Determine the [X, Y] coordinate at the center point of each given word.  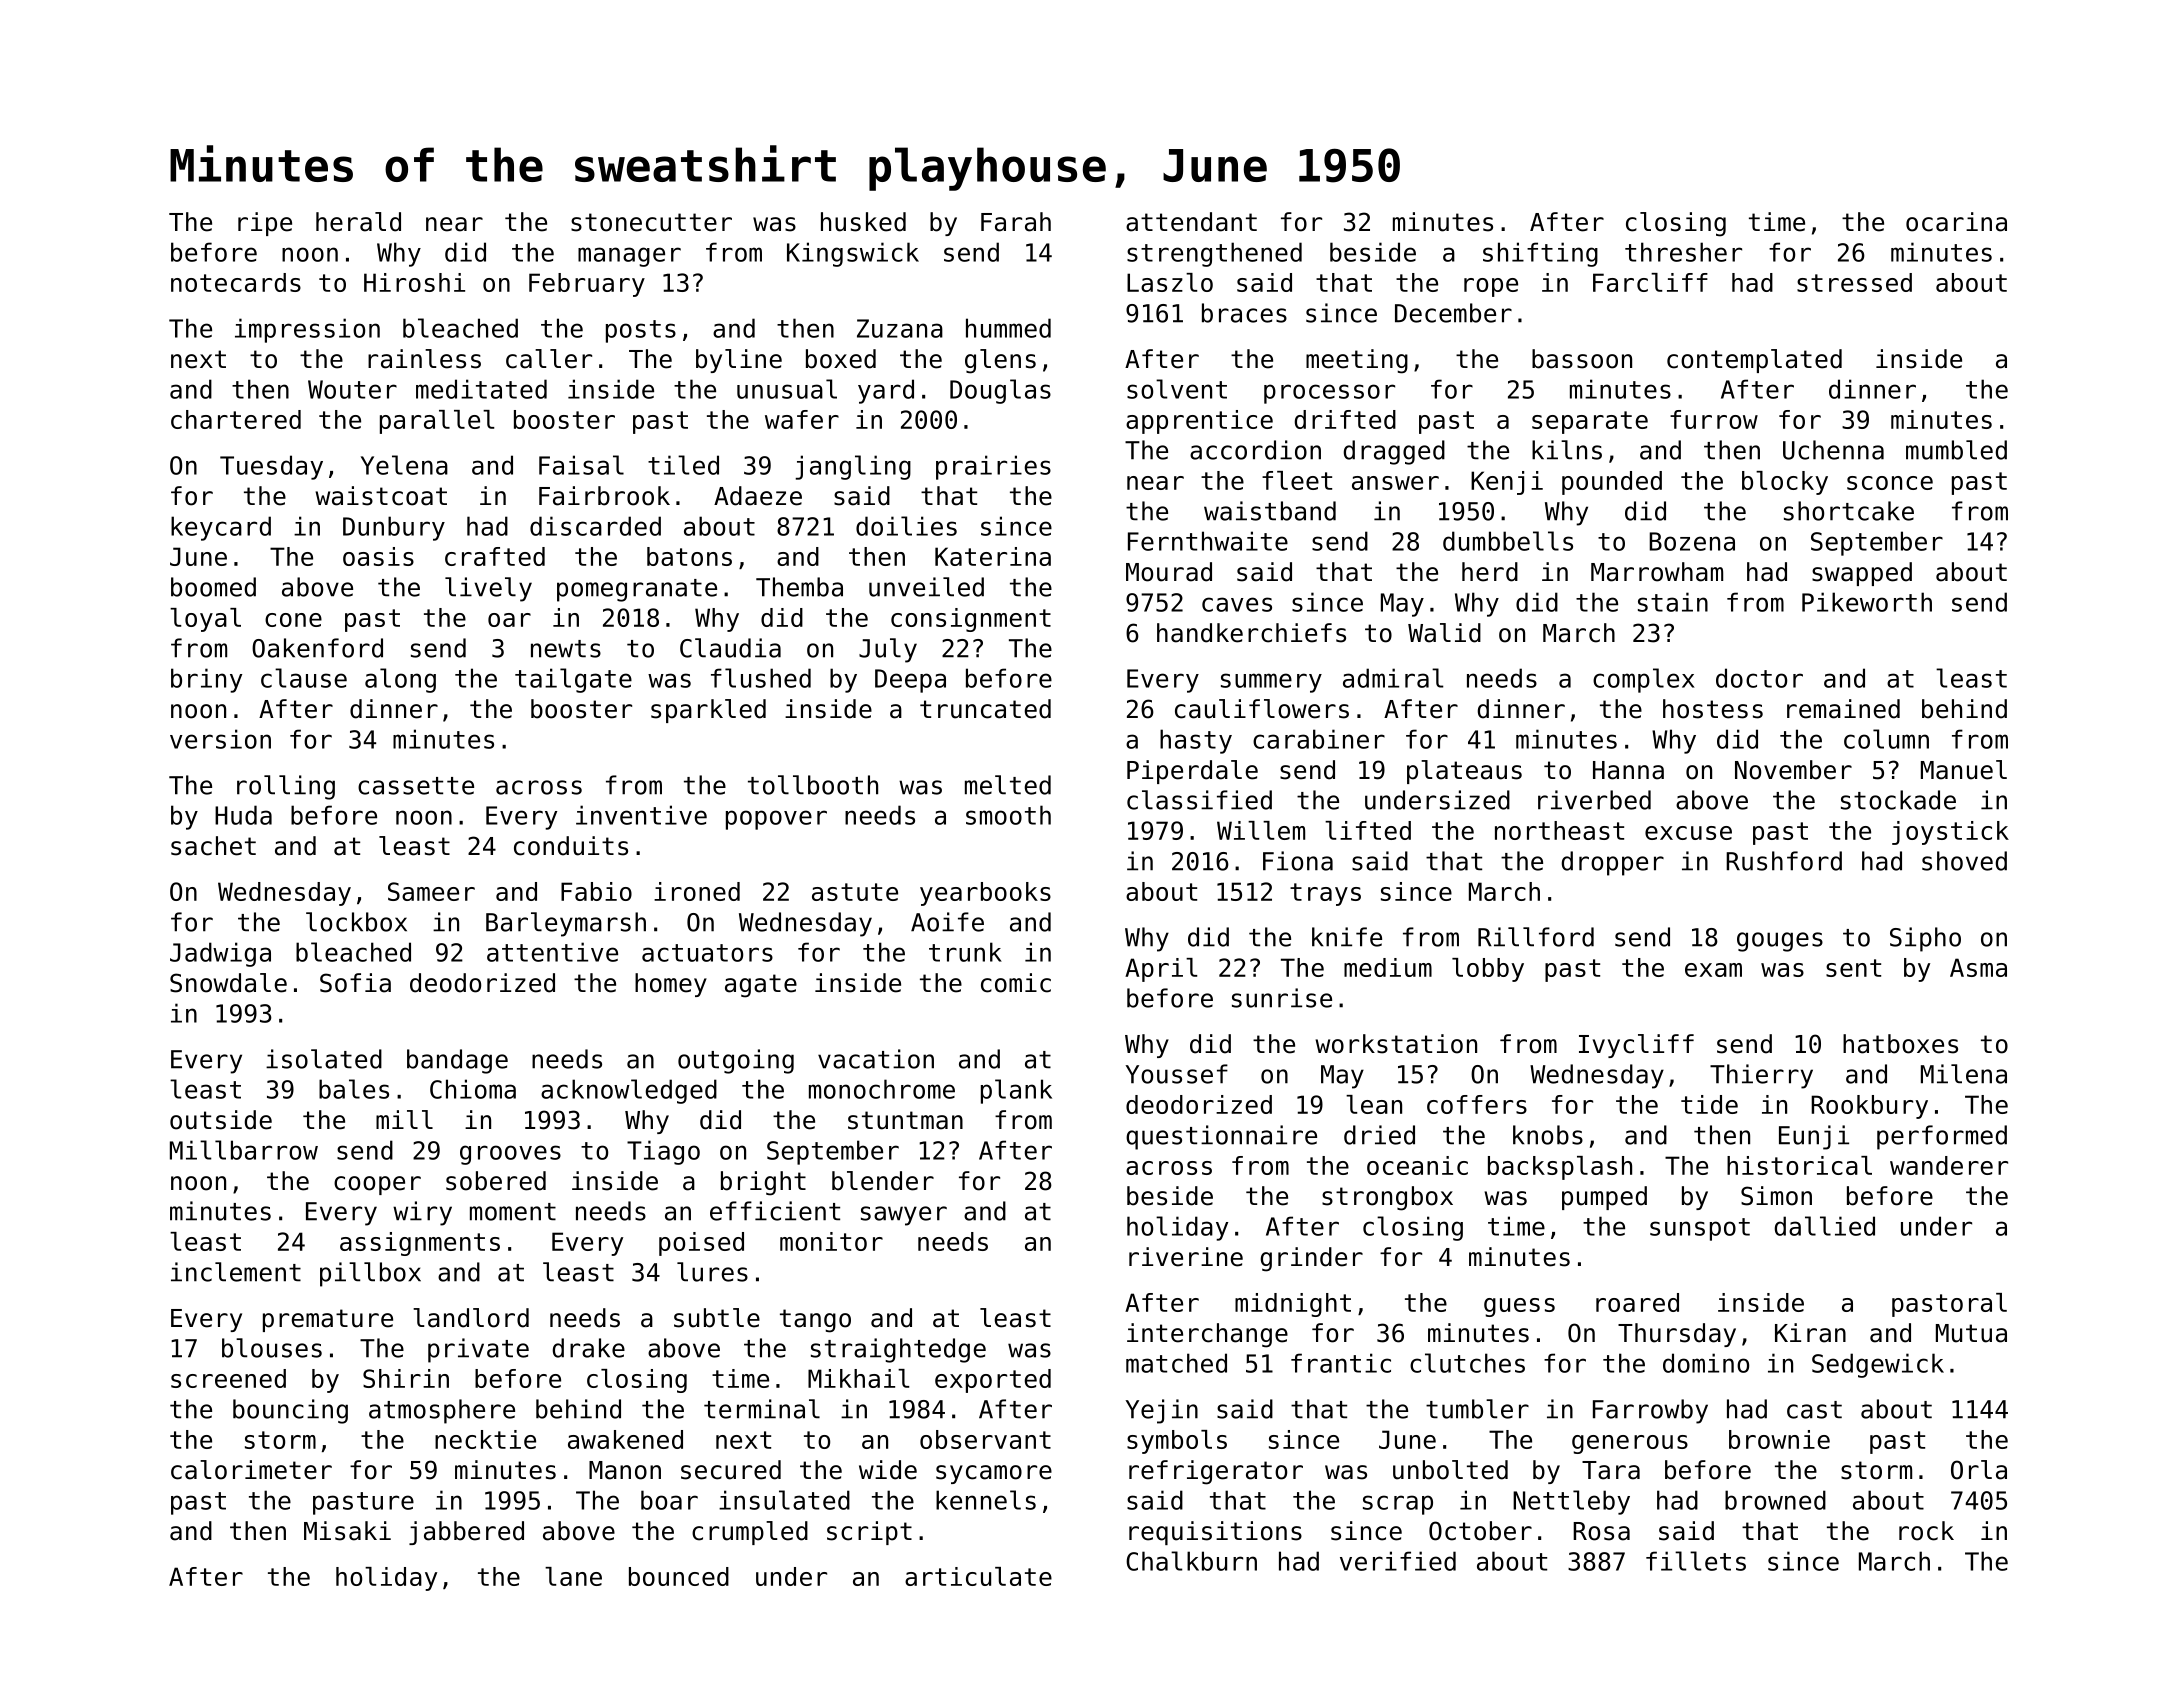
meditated [481, 389]
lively [488, 589]
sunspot [1700, 1229]
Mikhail [859, 1378]
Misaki [347, 1531]
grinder [1312, 1259]
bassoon [1582, 359]
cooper [377, 1185]
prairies [993, 467]
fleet [1297, 480]
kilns [1567, 450]
